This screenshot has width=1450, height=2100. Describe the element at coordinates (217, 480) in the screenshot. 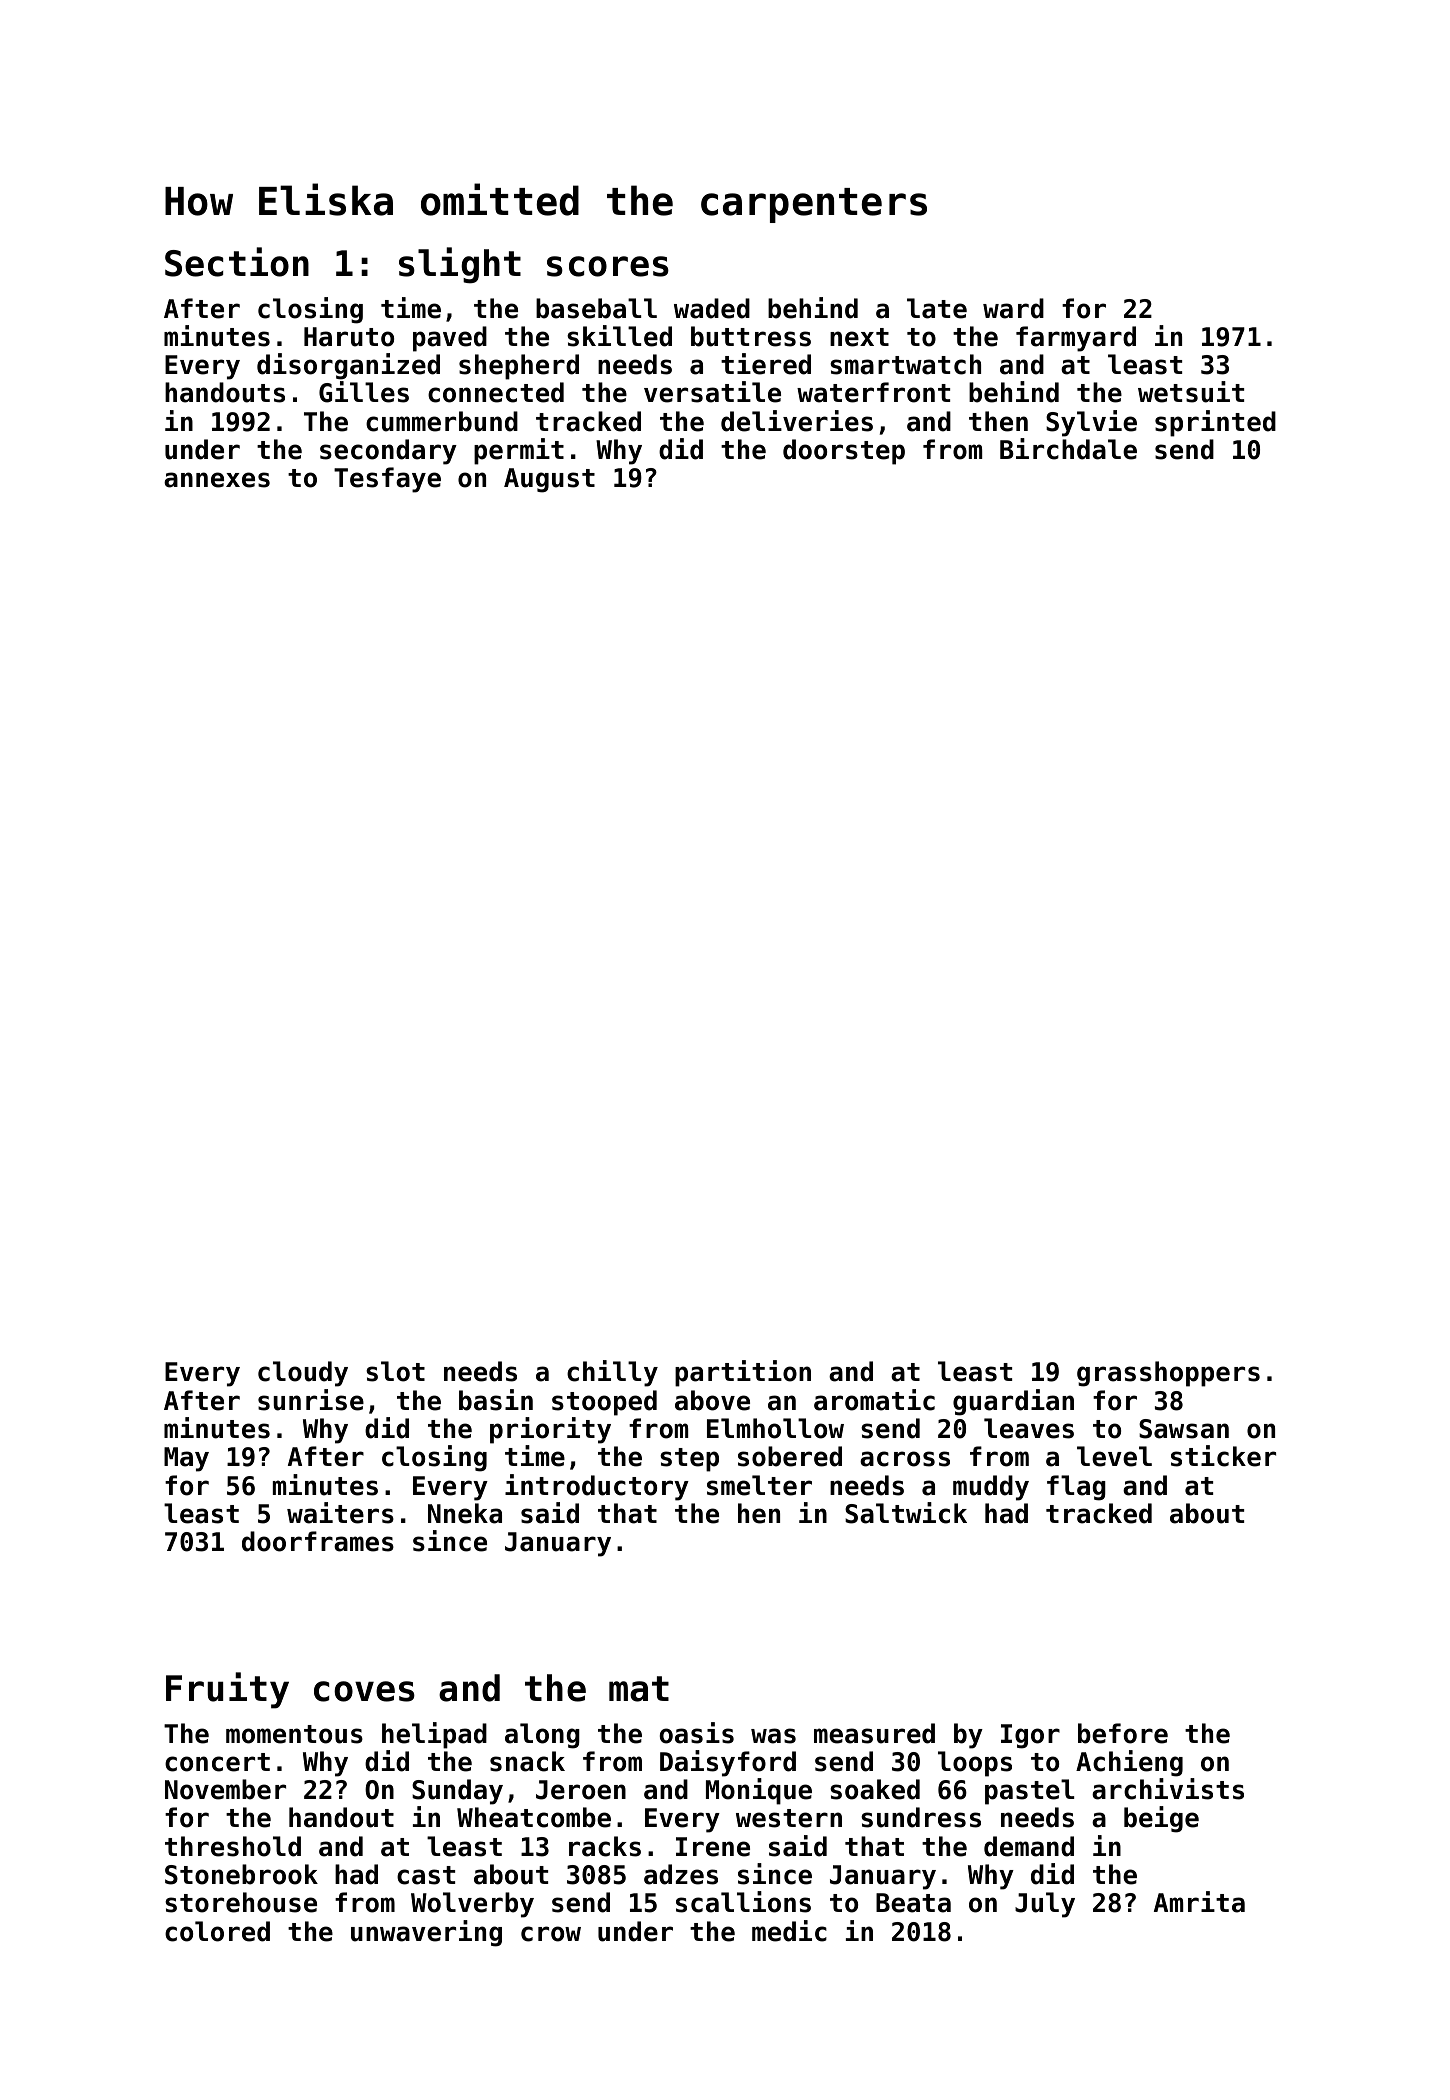

I see `annexes` at that location.
